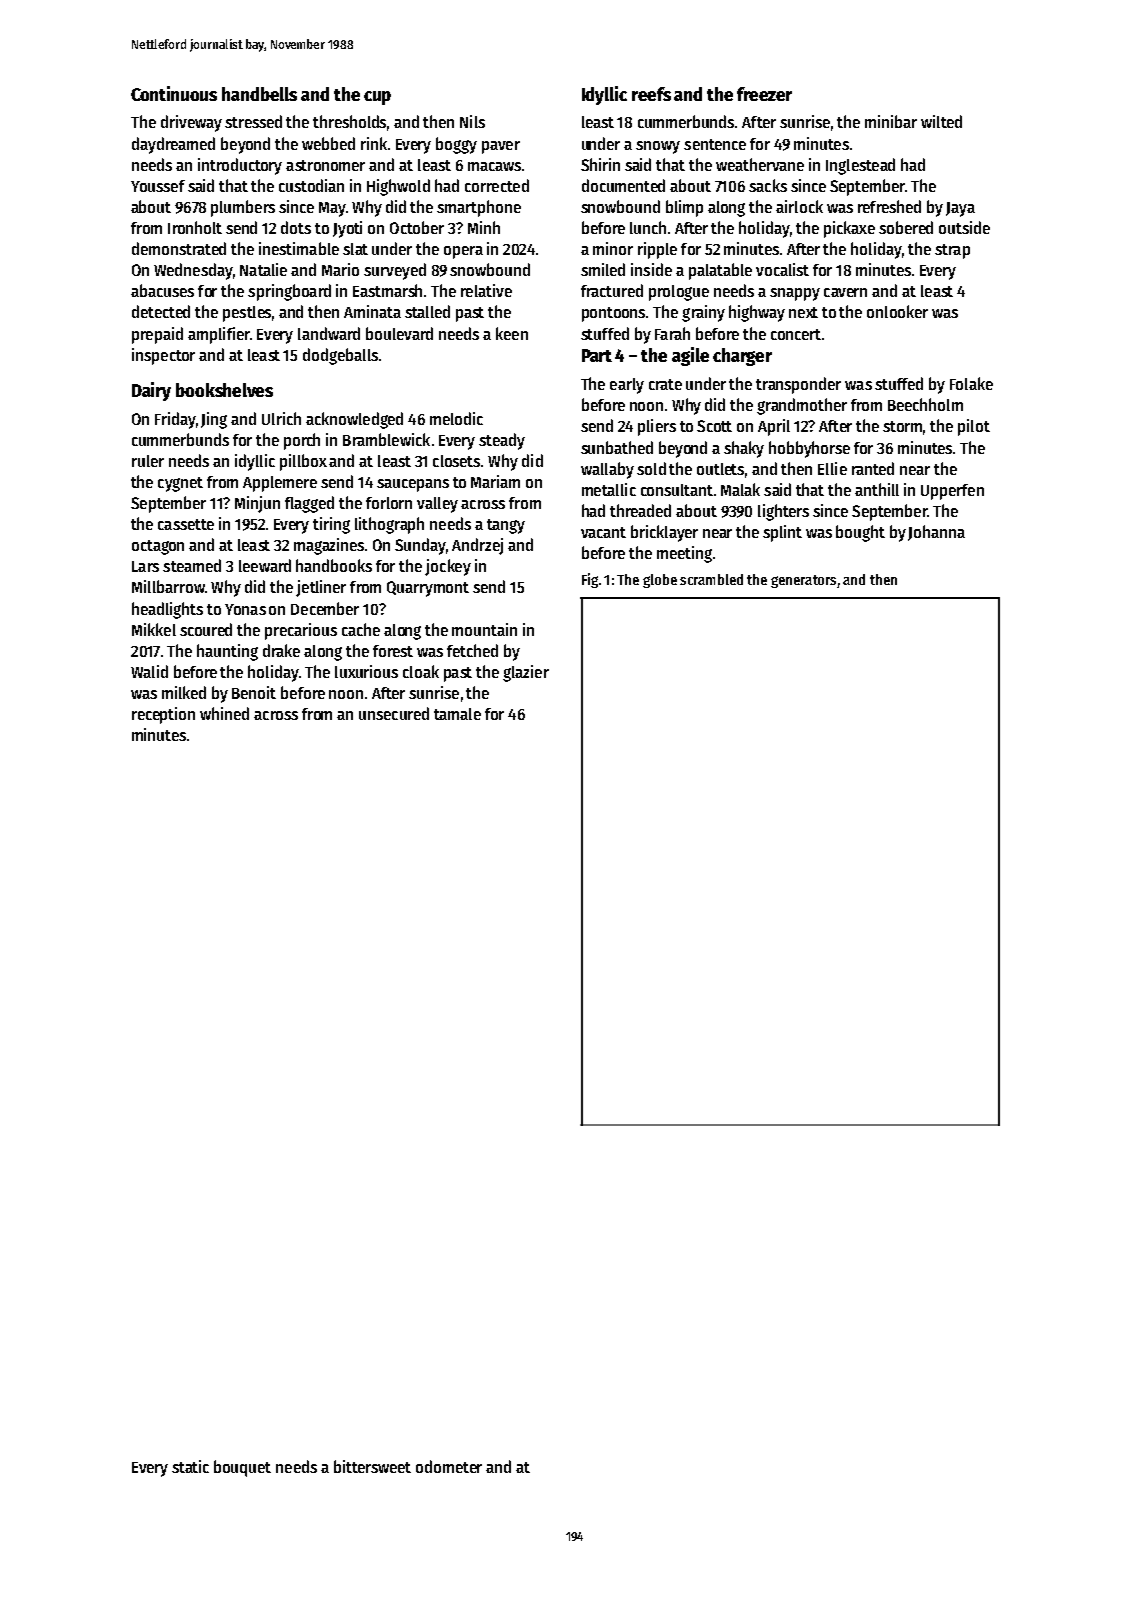  What do you see at coordinates (449, 1466) in the screenshot?
I see `odometer` at bounding box center [449, 1466].
